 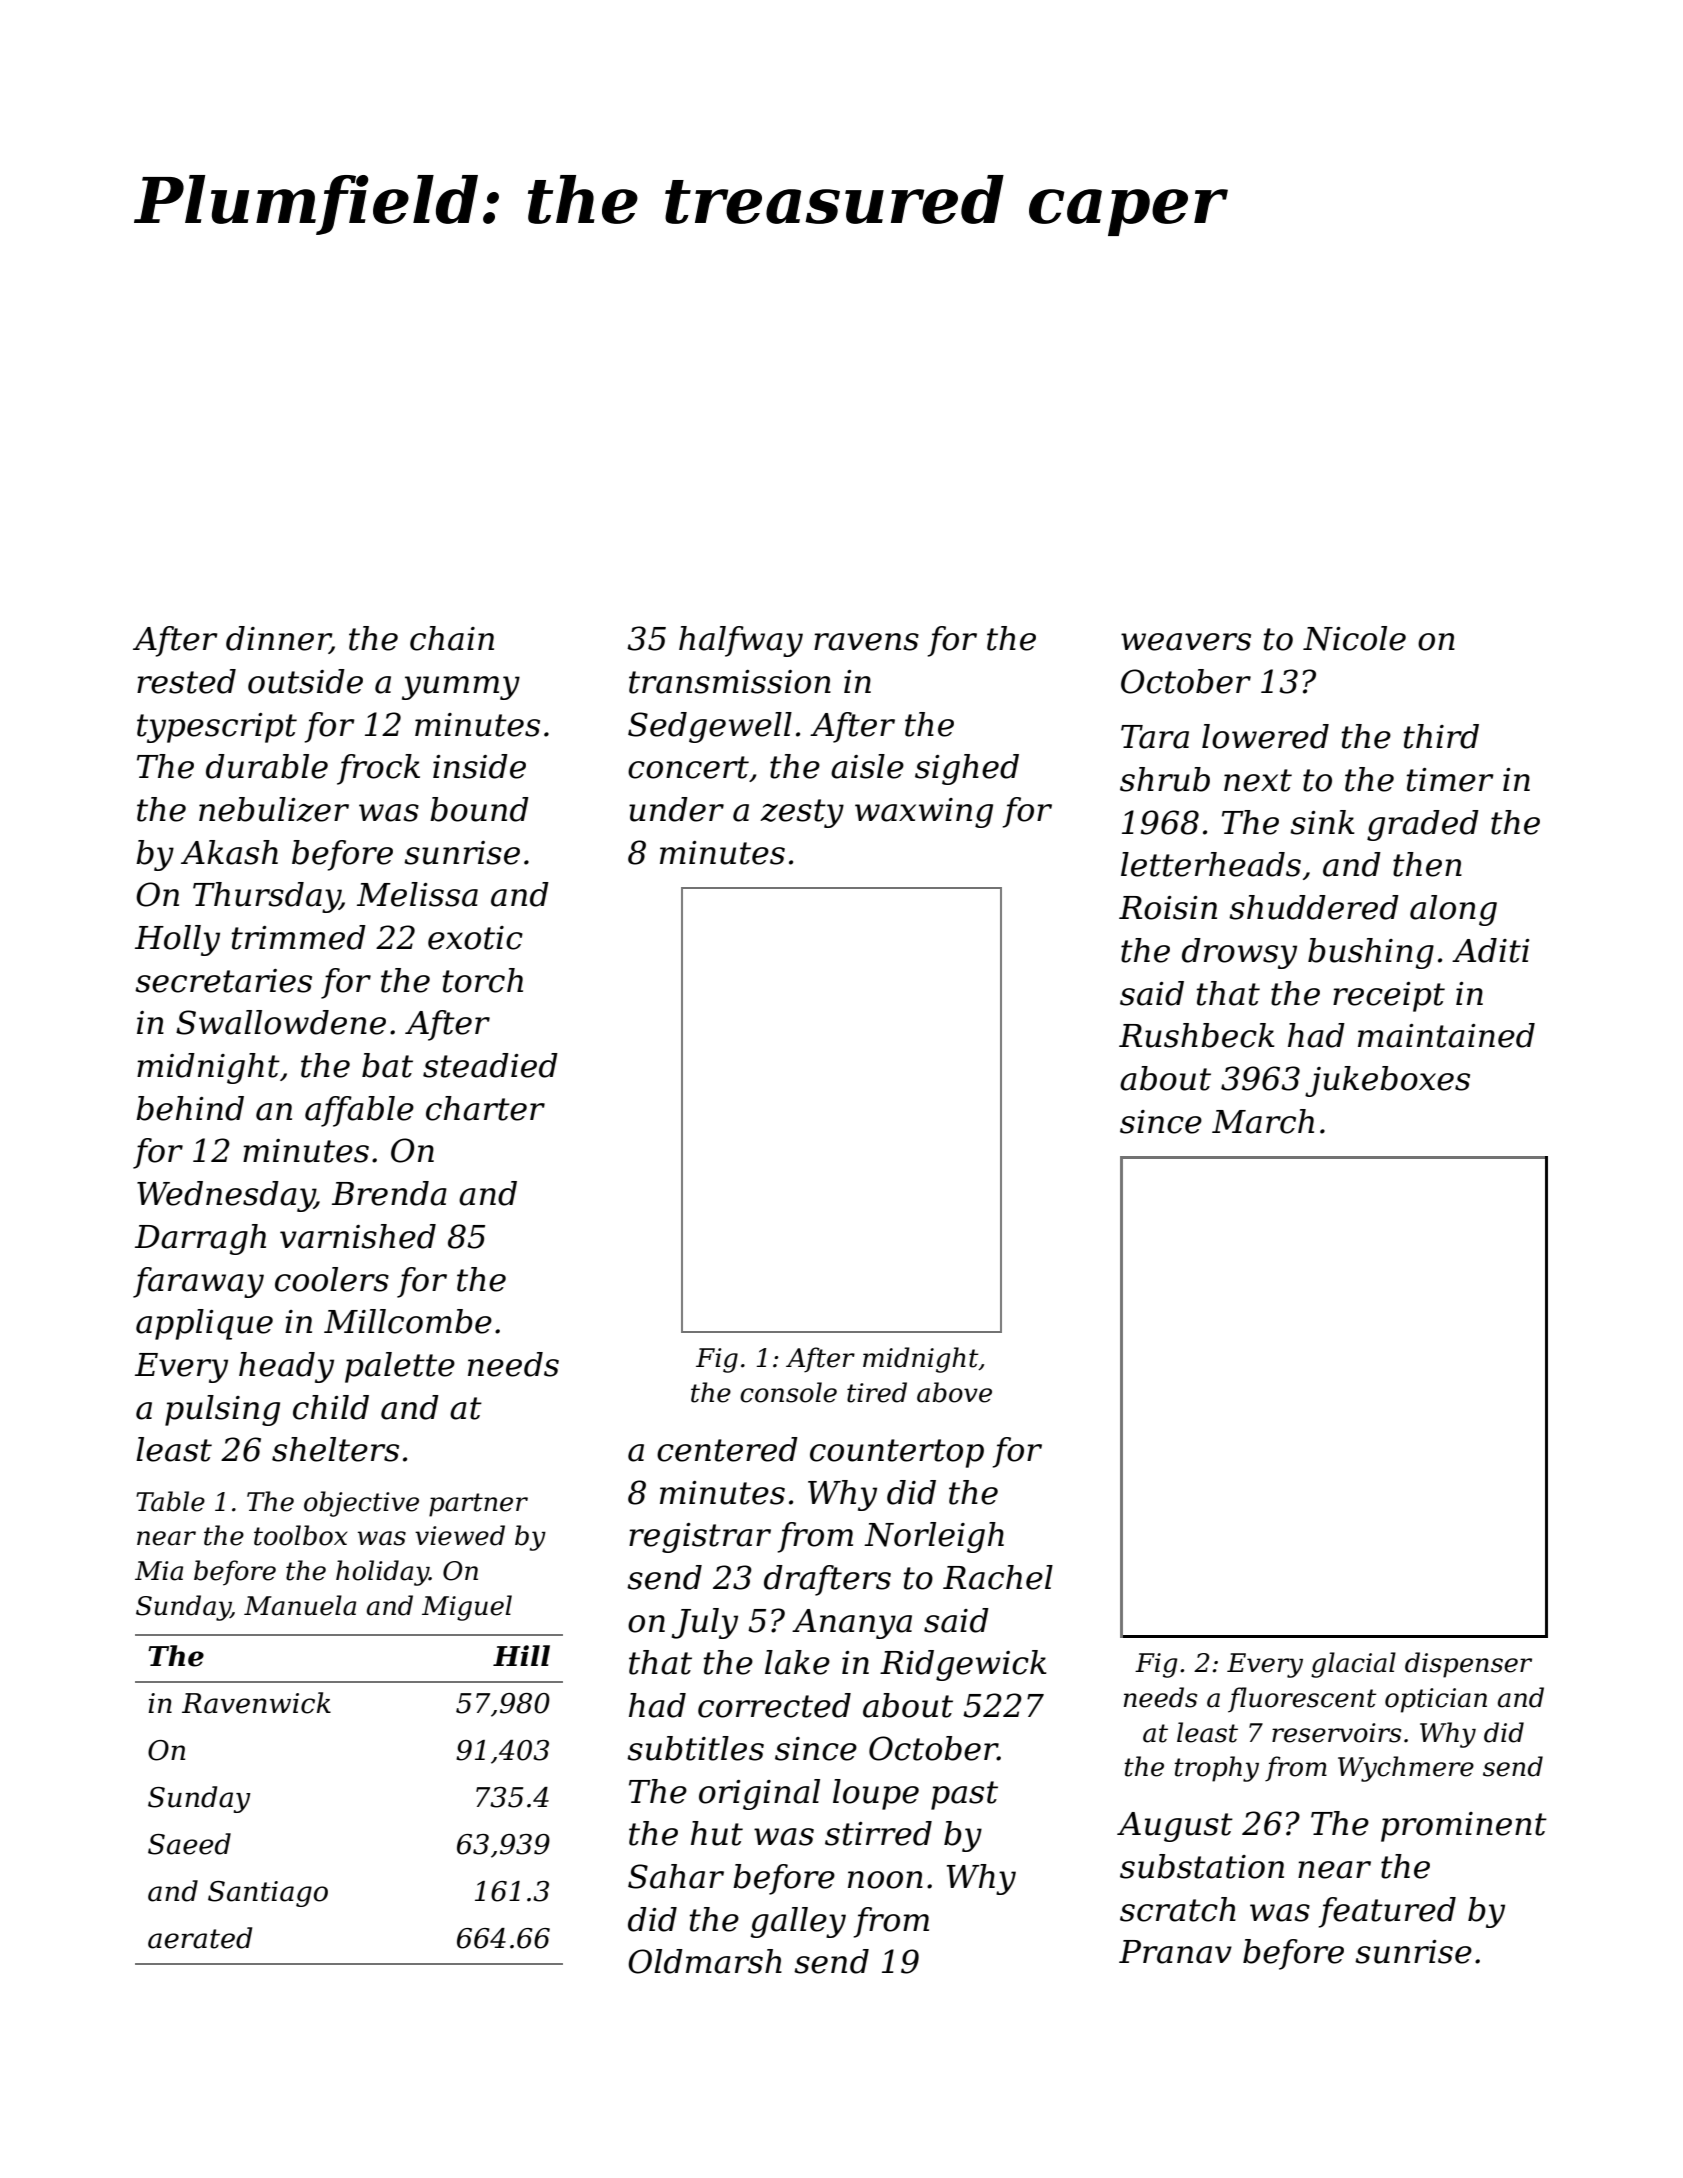 What do you see at coordinates (1263, 1121) in the page?
I see `March` at bounding box center [1263, 1121].
